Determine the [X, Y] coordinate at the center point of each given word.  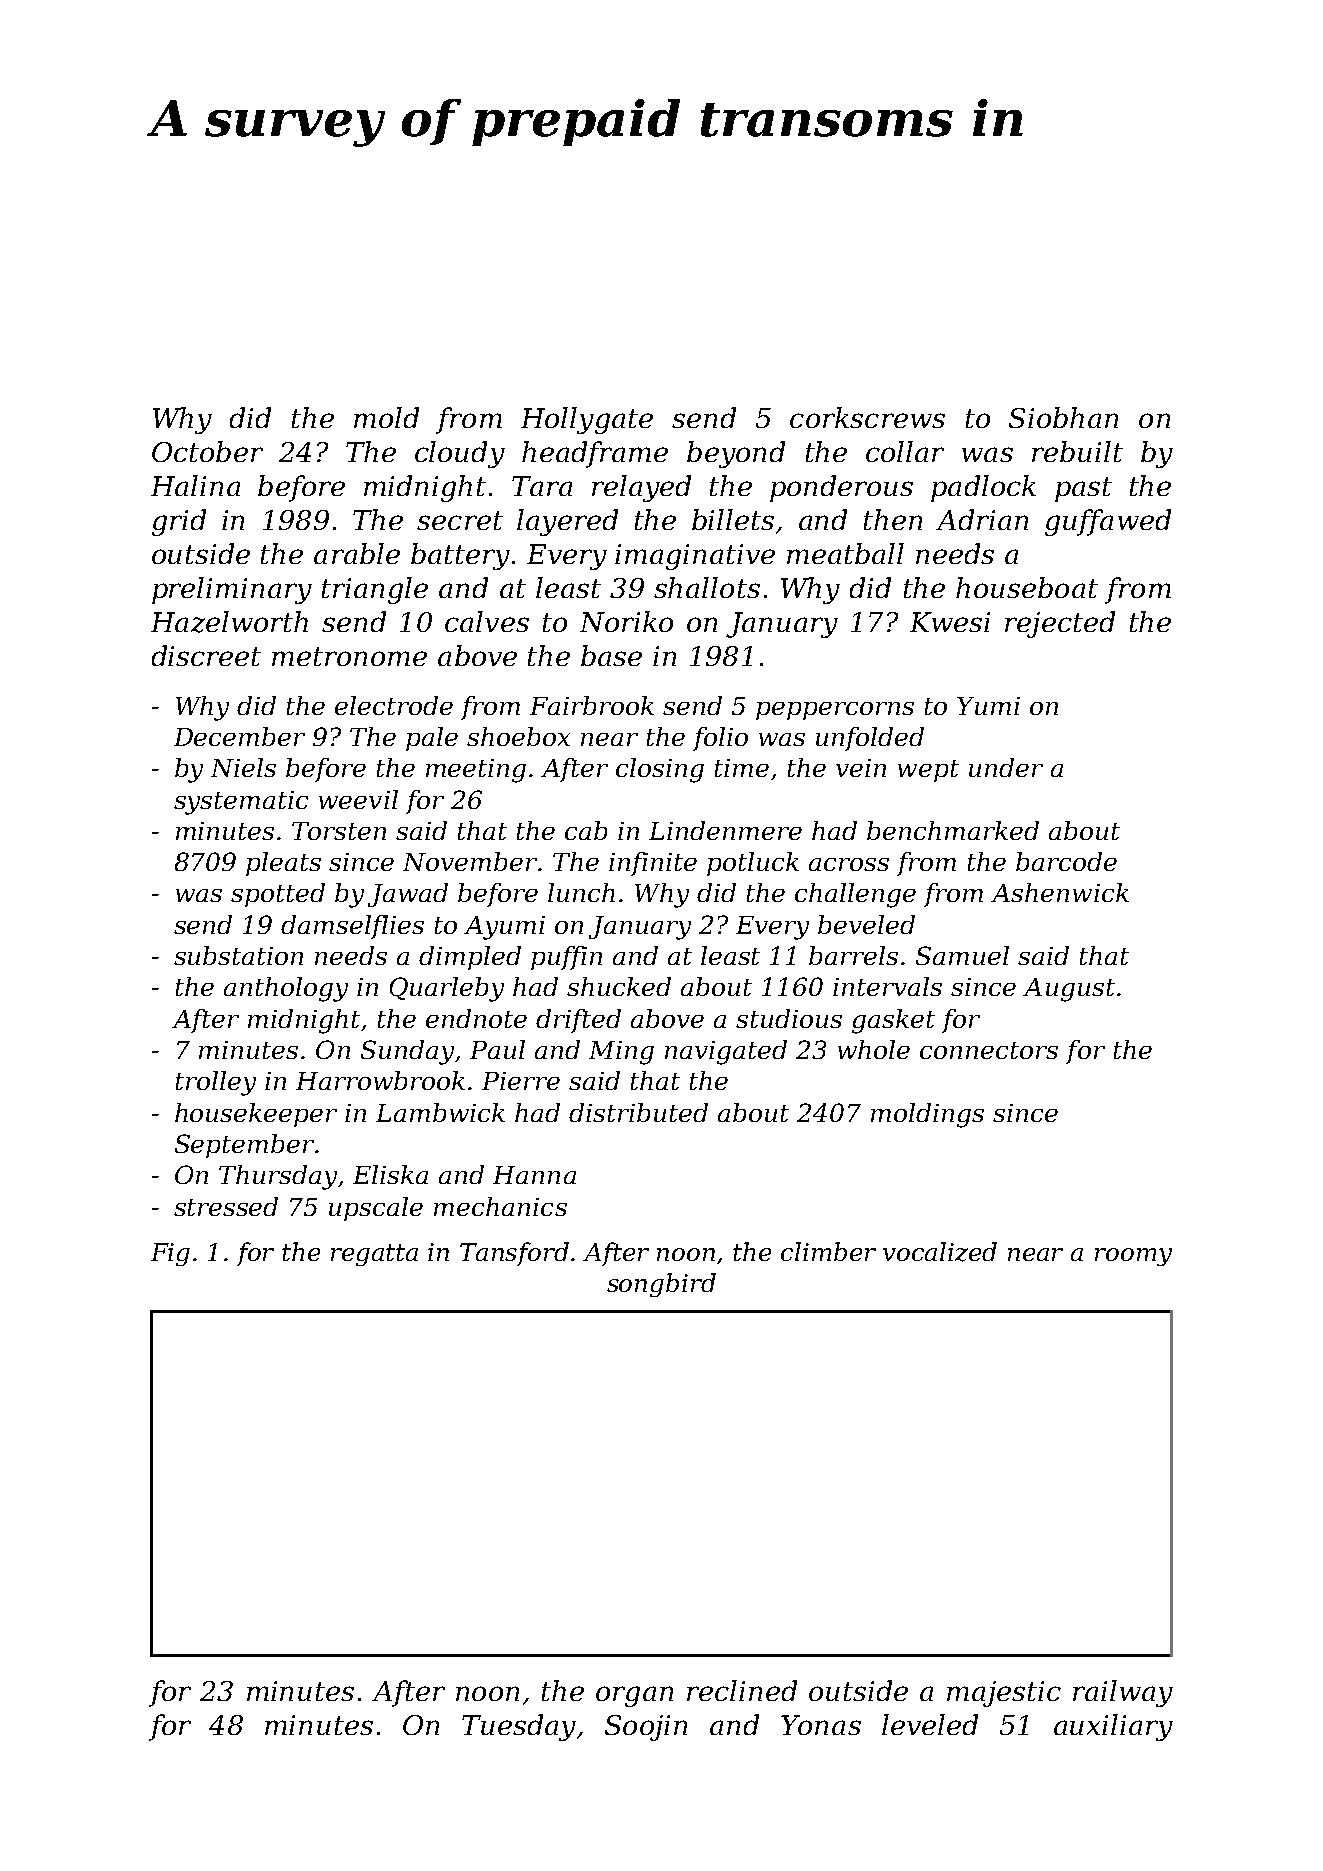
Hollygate [587, 420]
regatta [374, 1255]
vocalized [940, 1252]
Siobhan [1063, 417]
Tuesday [519, 1727]
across [849, 864]
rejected [1060, 624]
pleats [283, 864]
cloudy [460, 454]
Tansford [514, 1254]
